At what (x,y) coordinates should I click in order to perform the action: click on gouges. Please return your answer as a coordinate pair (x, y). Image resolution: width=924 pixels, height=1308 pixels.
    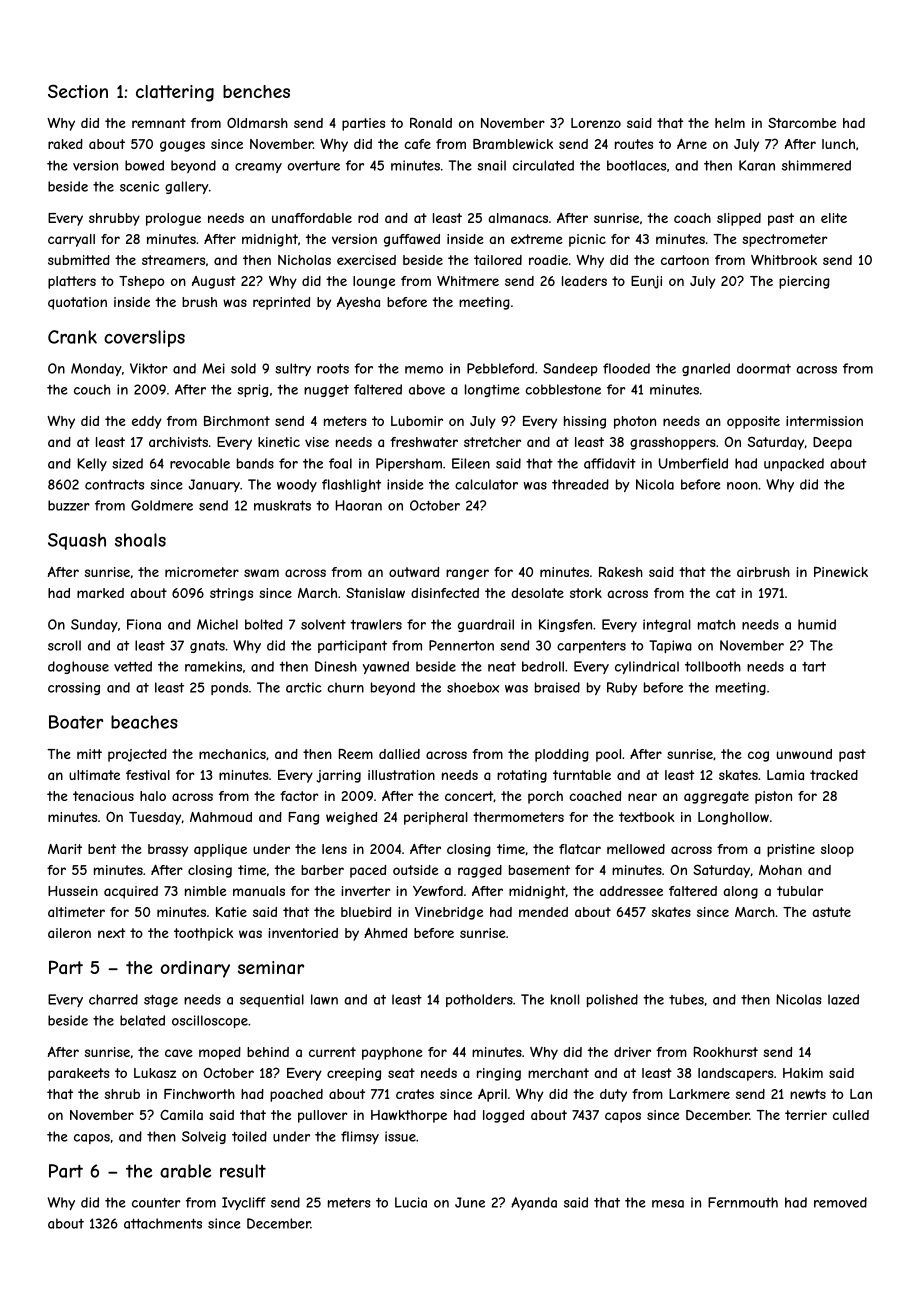
    Looking at the image, I should click on (182, 146).
